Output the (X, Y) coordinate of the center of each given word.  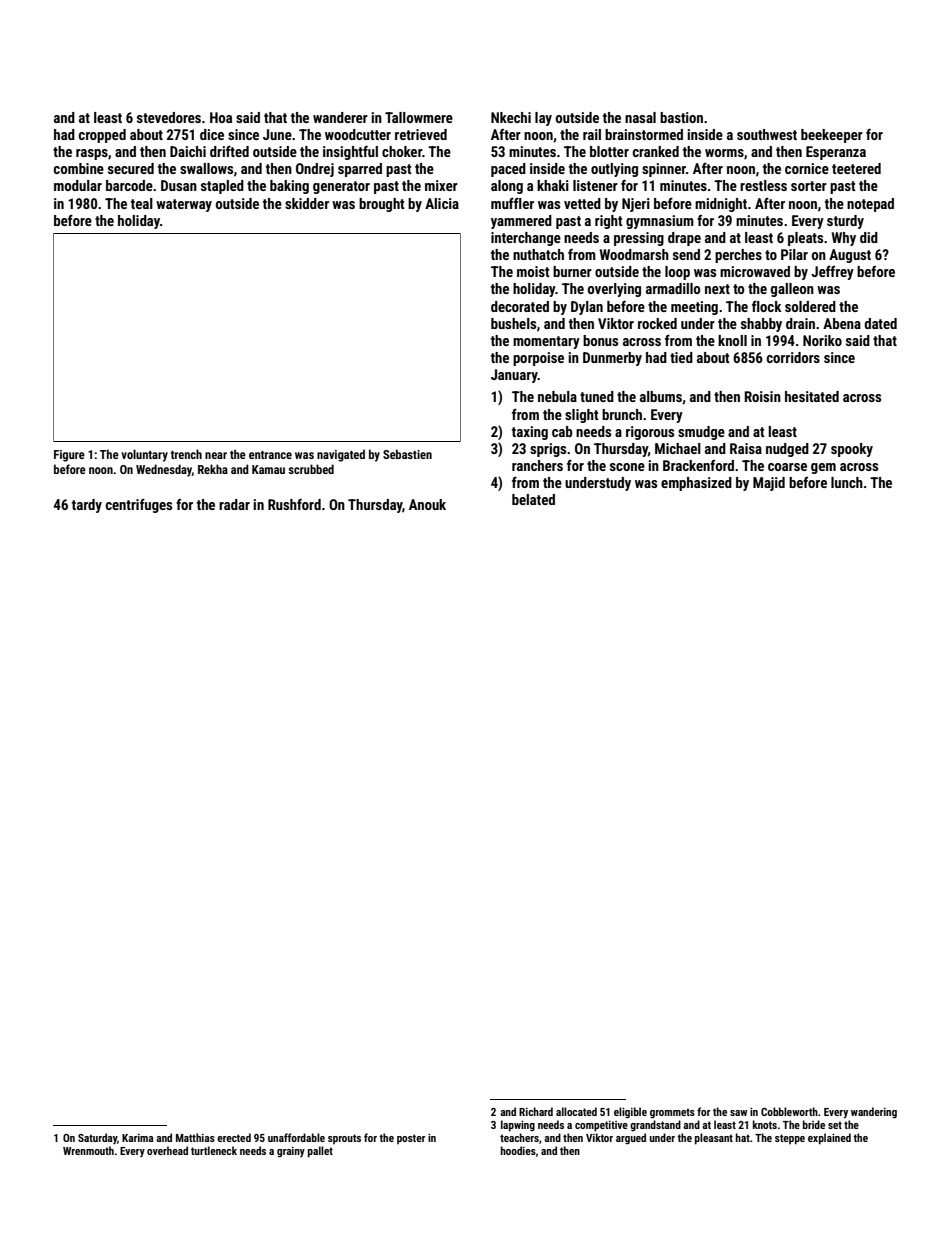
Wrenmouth (88, 1150)
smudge (701, 433)
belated (533, 499)
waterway (184, 205)
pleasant (714, 1139)
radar (234, 504)
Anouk (427, 504)
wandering (874, 1113)
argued (631, 1139)
